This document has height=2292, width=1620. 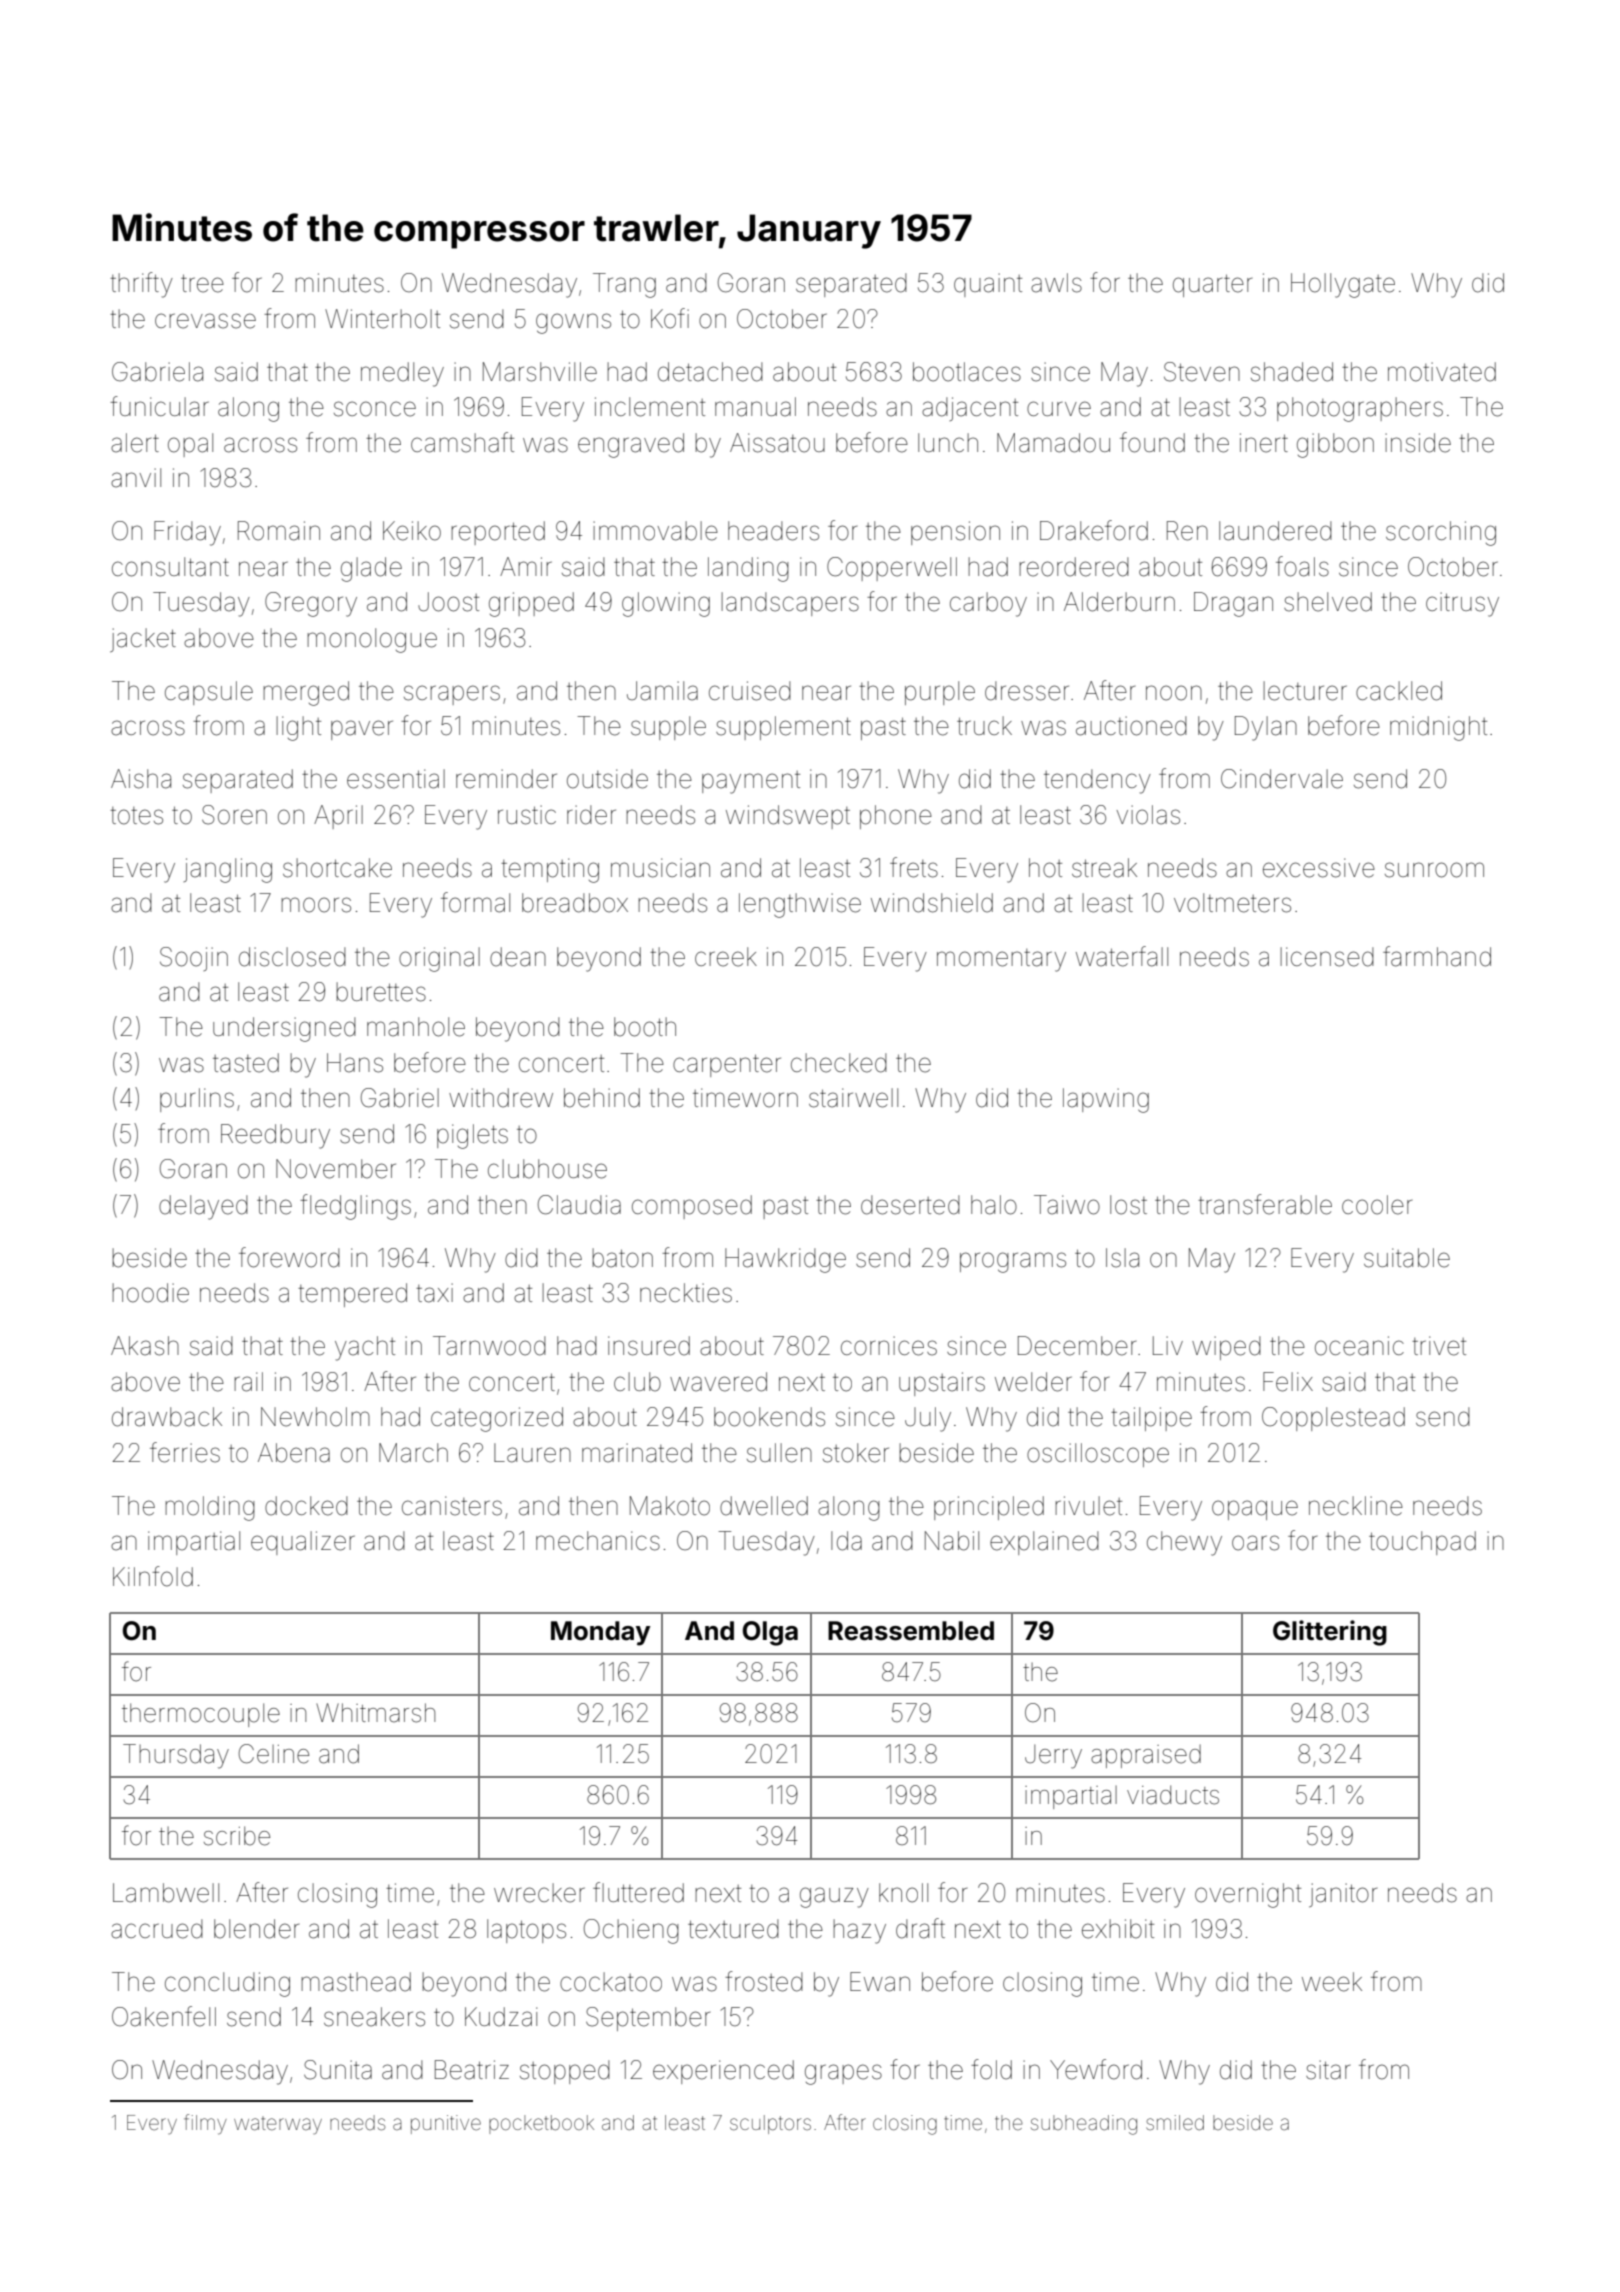 I want to click on equalizer, so click(x=303, y=1543).
